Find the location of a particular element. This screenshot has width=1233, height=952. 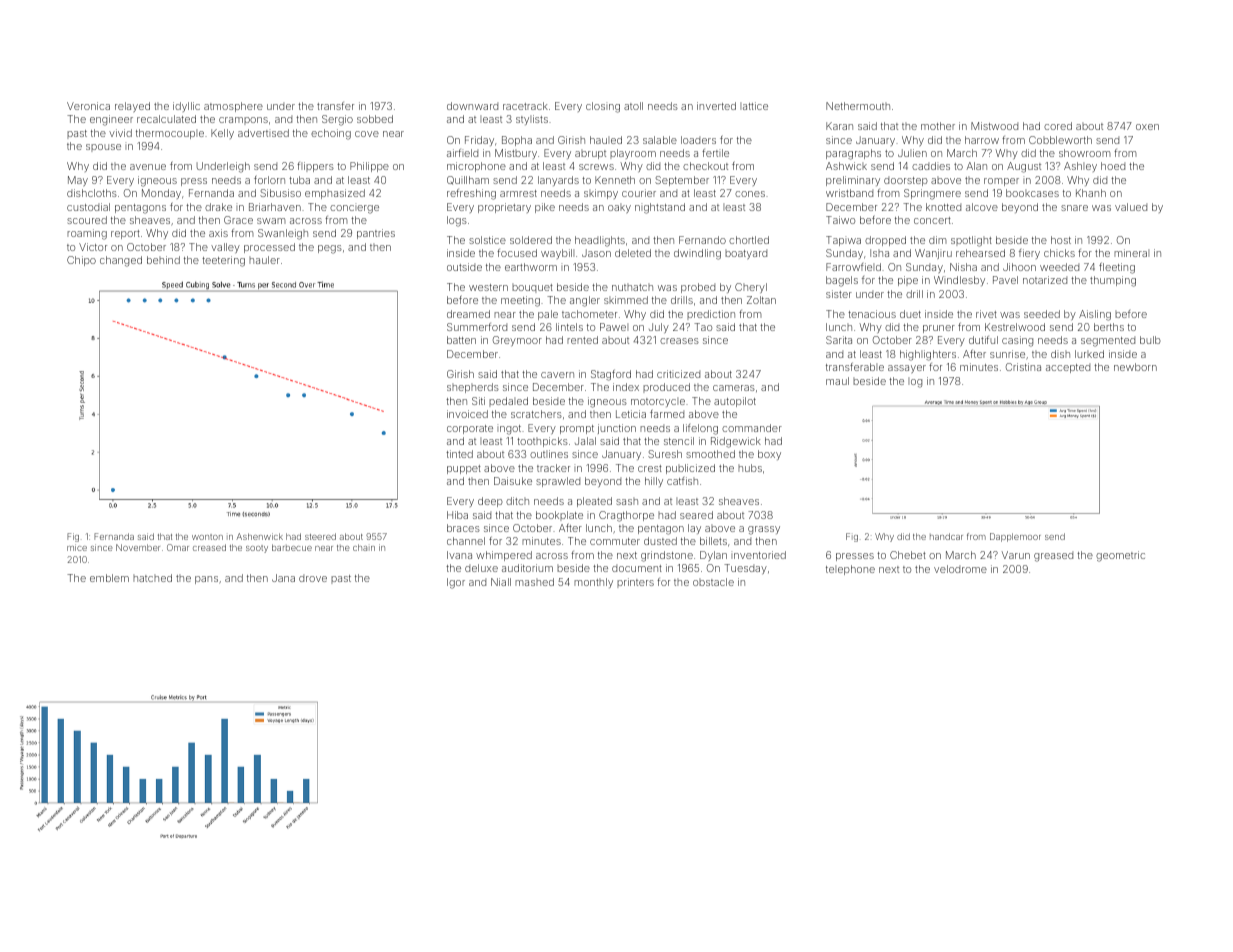

hatched is located at coordinates (152, 578).
